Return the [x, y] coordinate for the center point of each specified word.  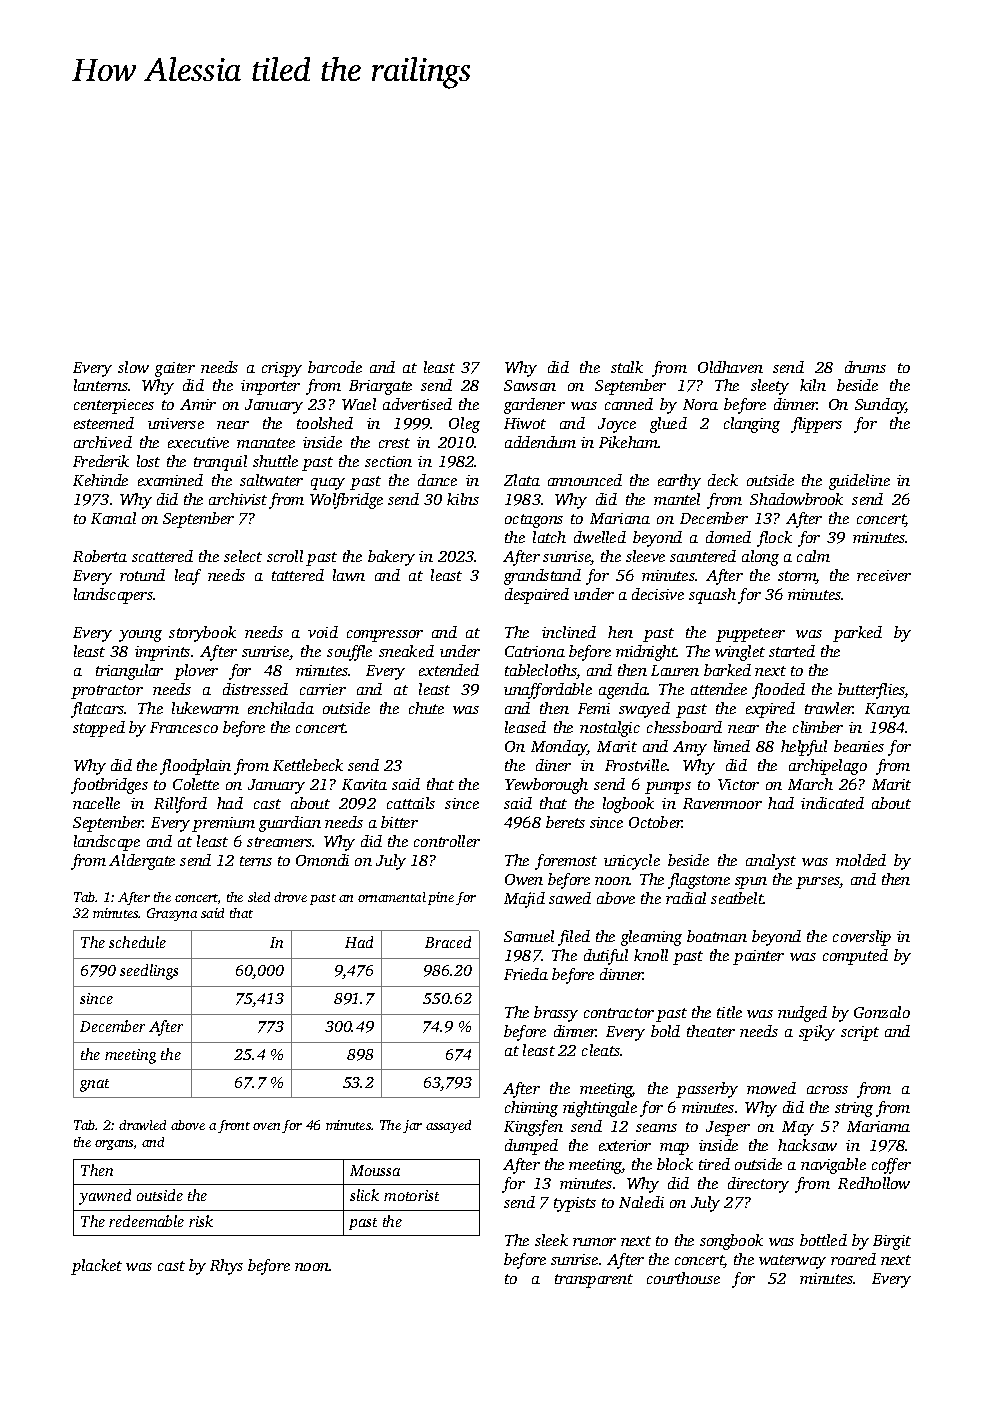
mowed [771, 1088]
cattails [411, 803]
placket [96, 1267]
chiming [531, 1109]
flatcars [98, 710]
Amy [690, 748]
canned [629, 404]
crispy [282, 369]
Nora [700, 404]
